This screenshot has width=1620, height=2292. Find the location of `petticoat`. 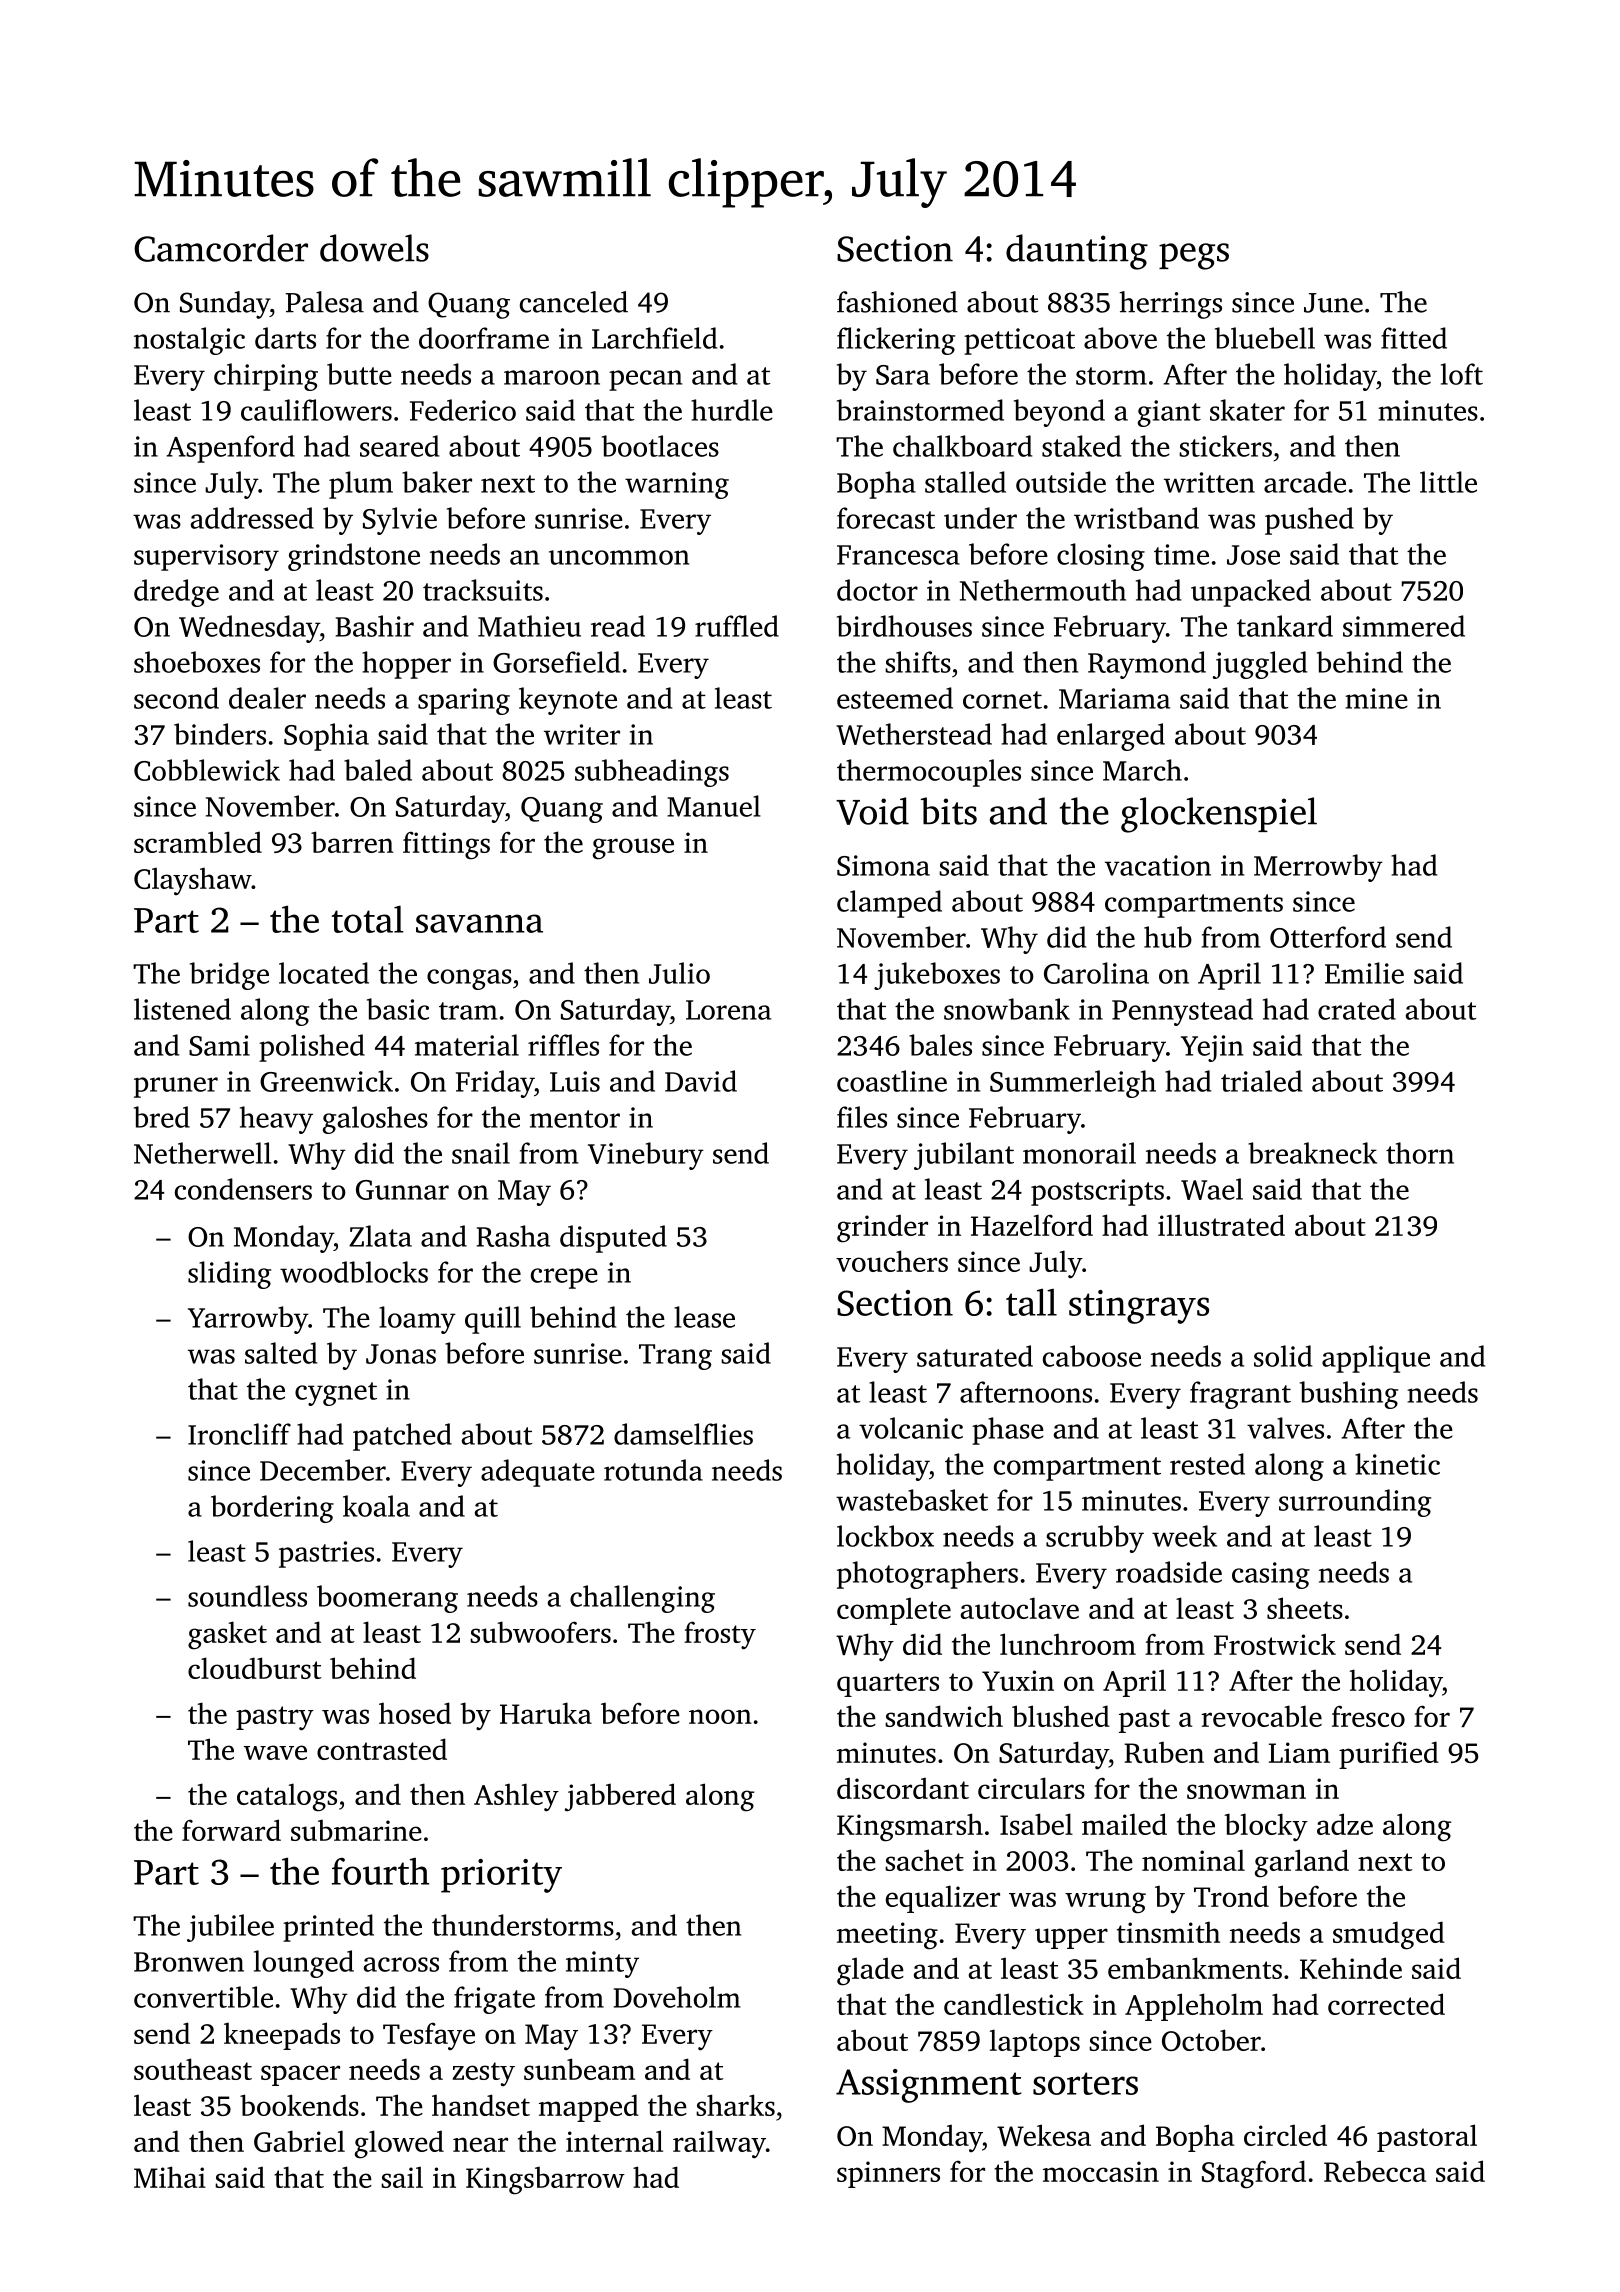

petticoat is located at coordinates (1019, 341).
